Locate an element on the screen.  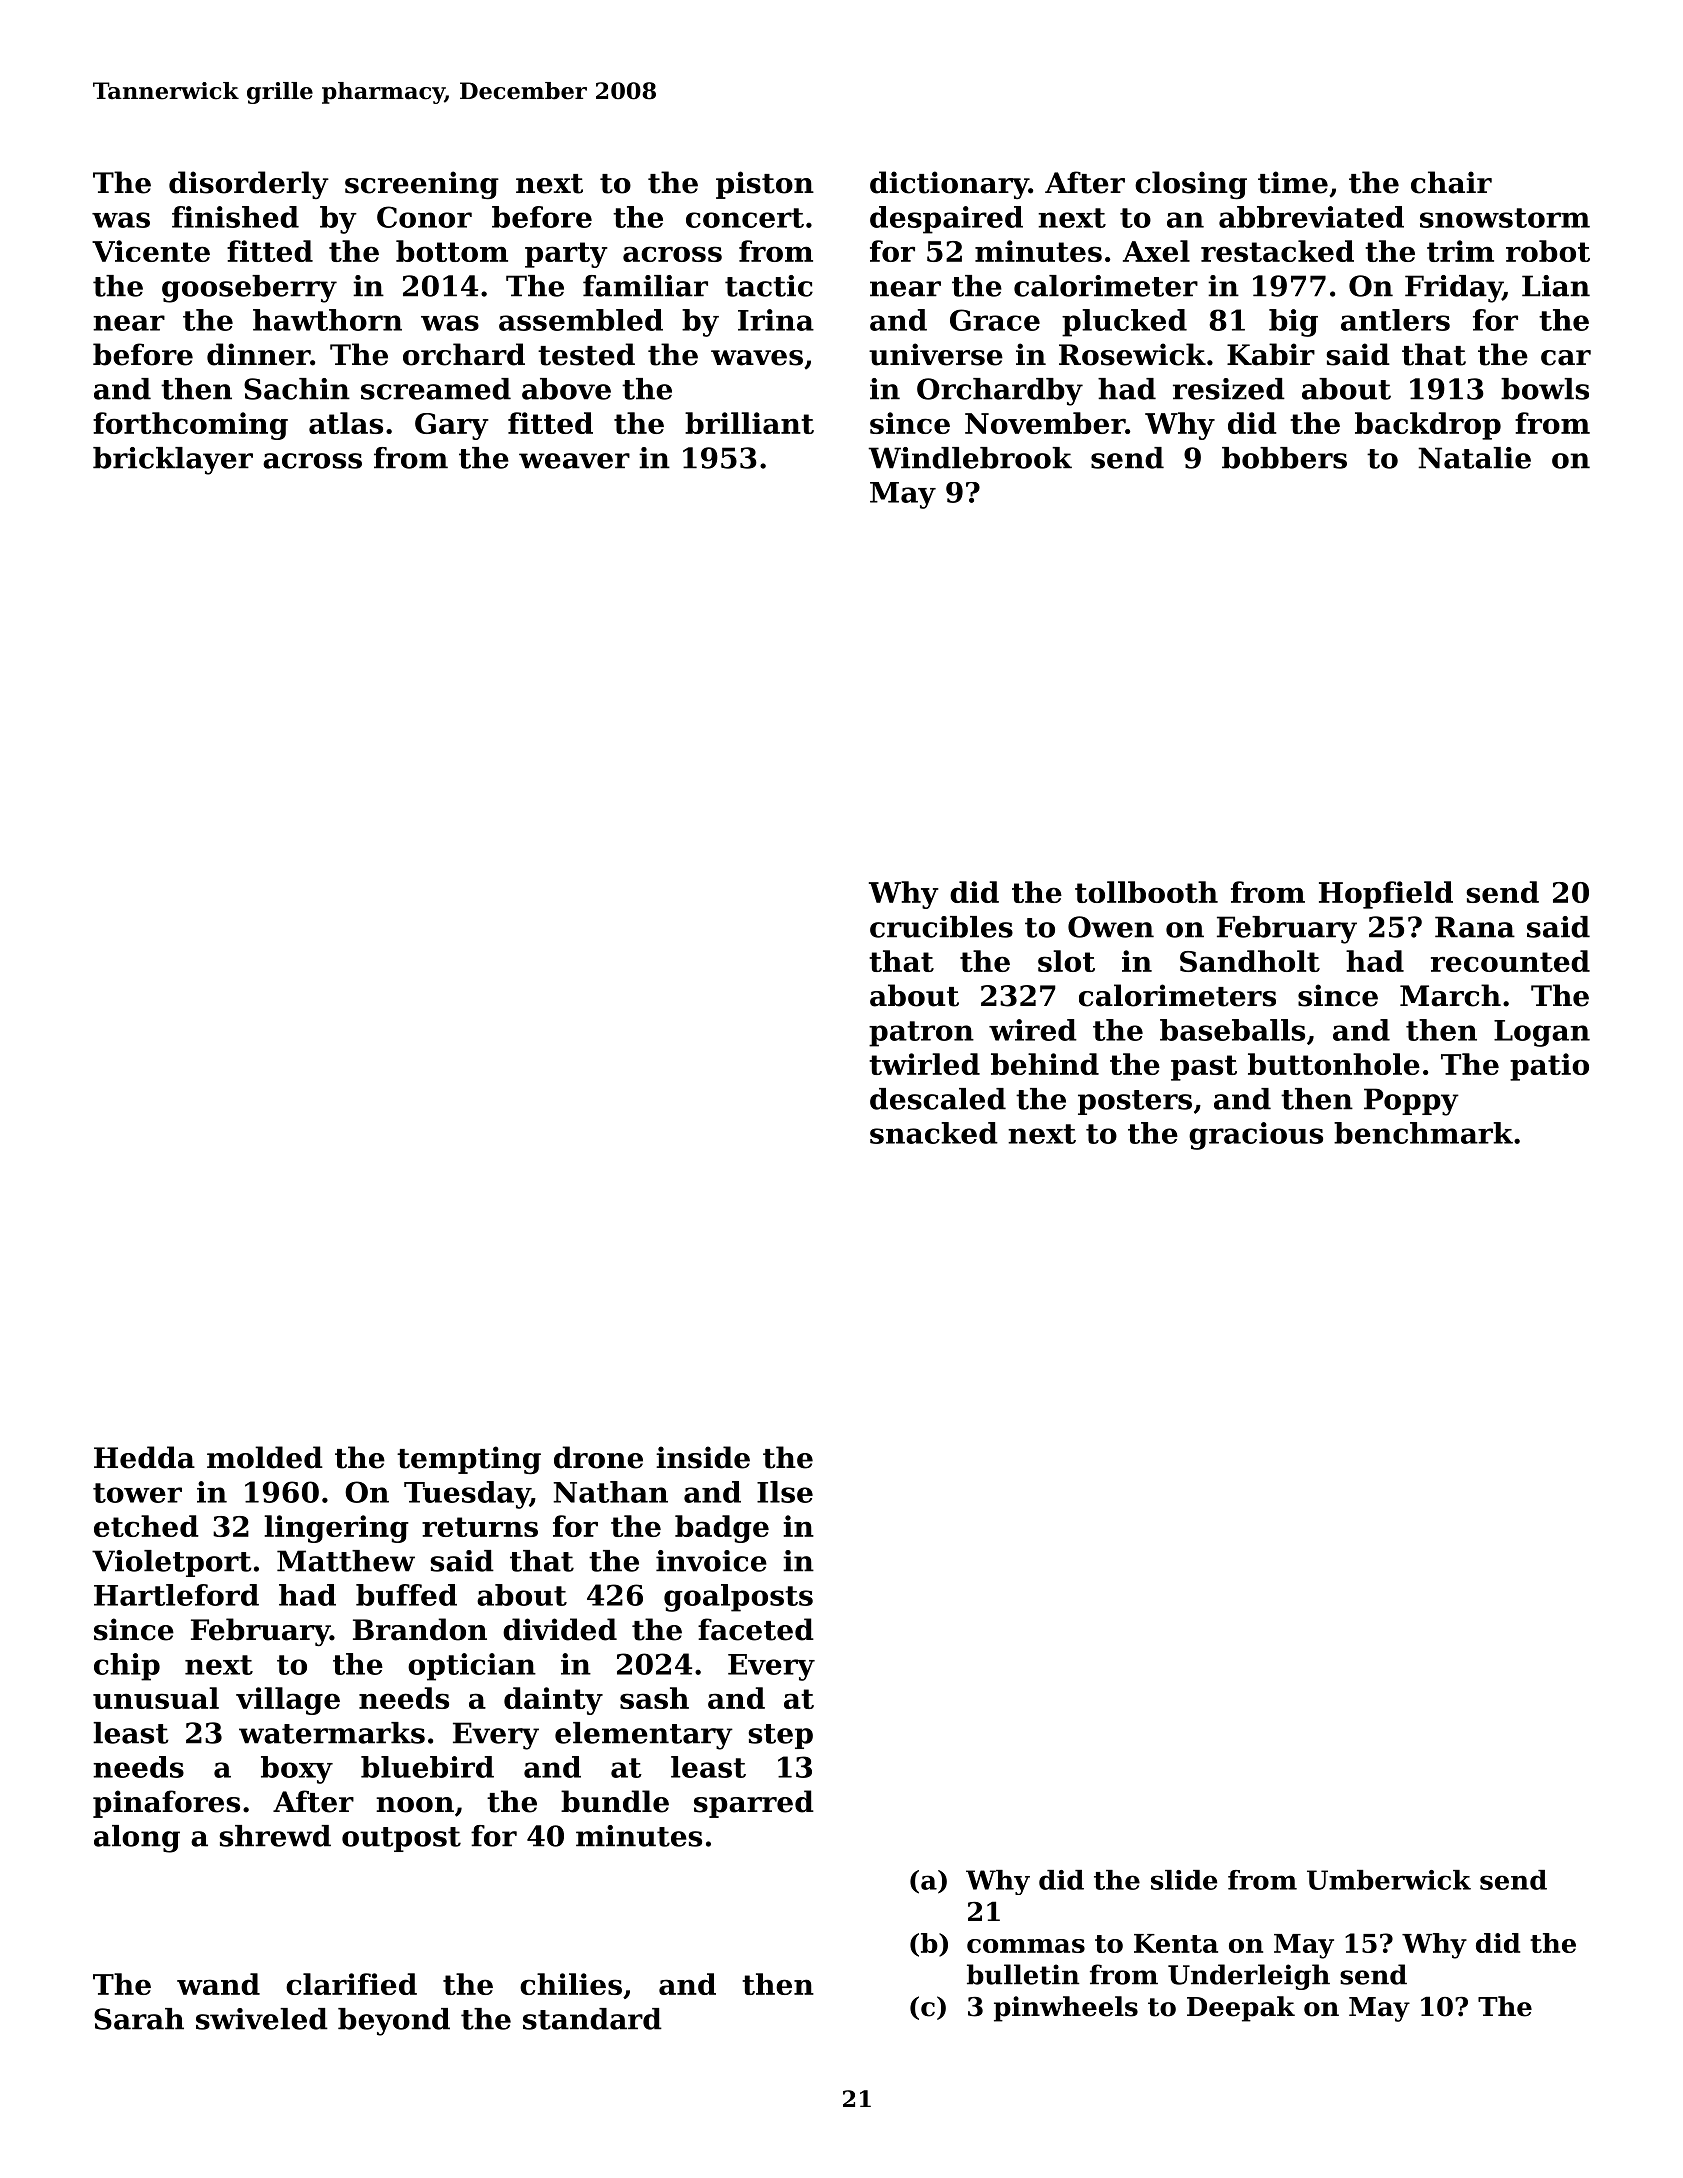
November is located at coordinates (1045, 423).
